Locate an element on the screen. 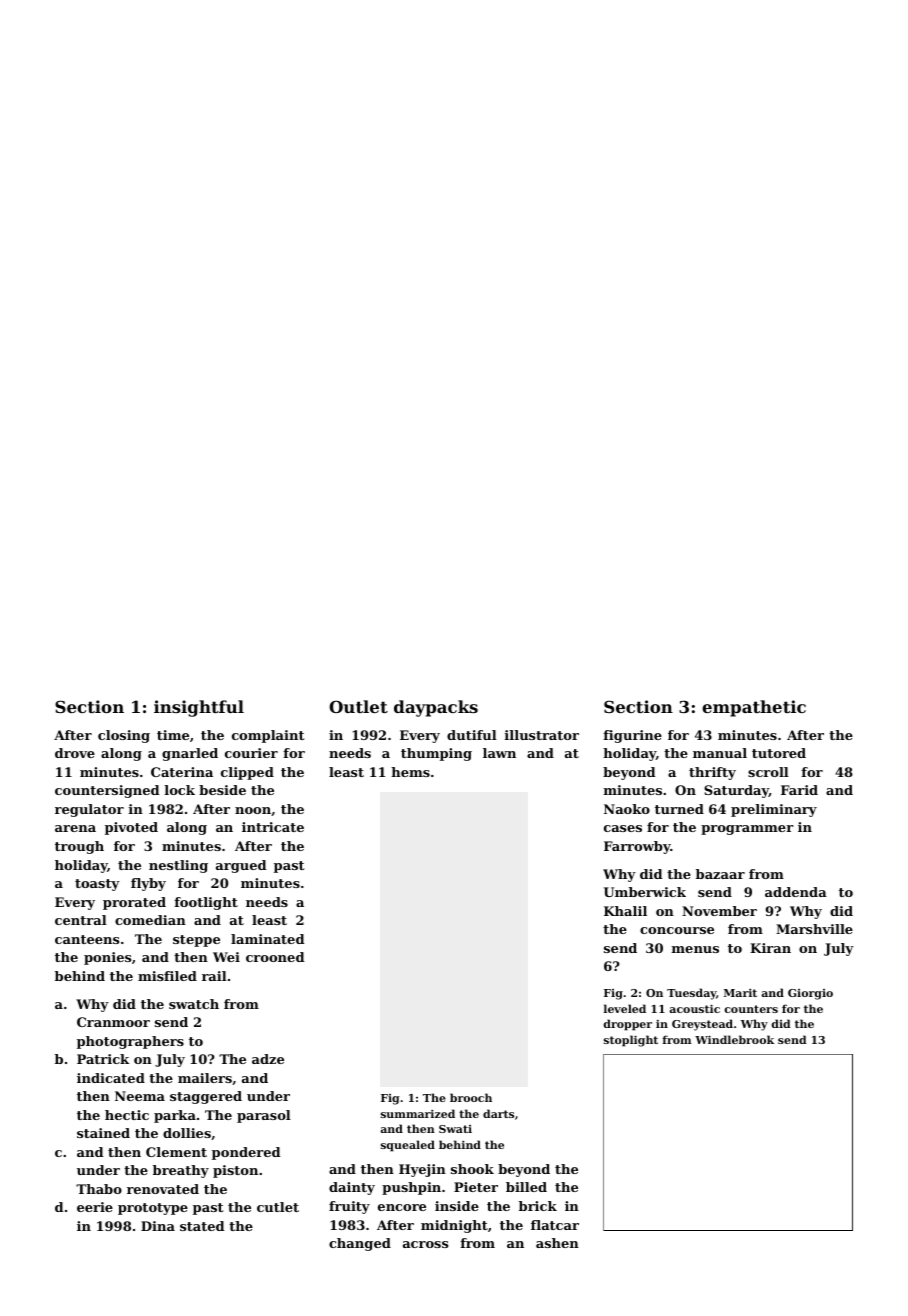 The width and height of the screenshot is (908, 1316). insightful is located at coordinates (199, 708).
